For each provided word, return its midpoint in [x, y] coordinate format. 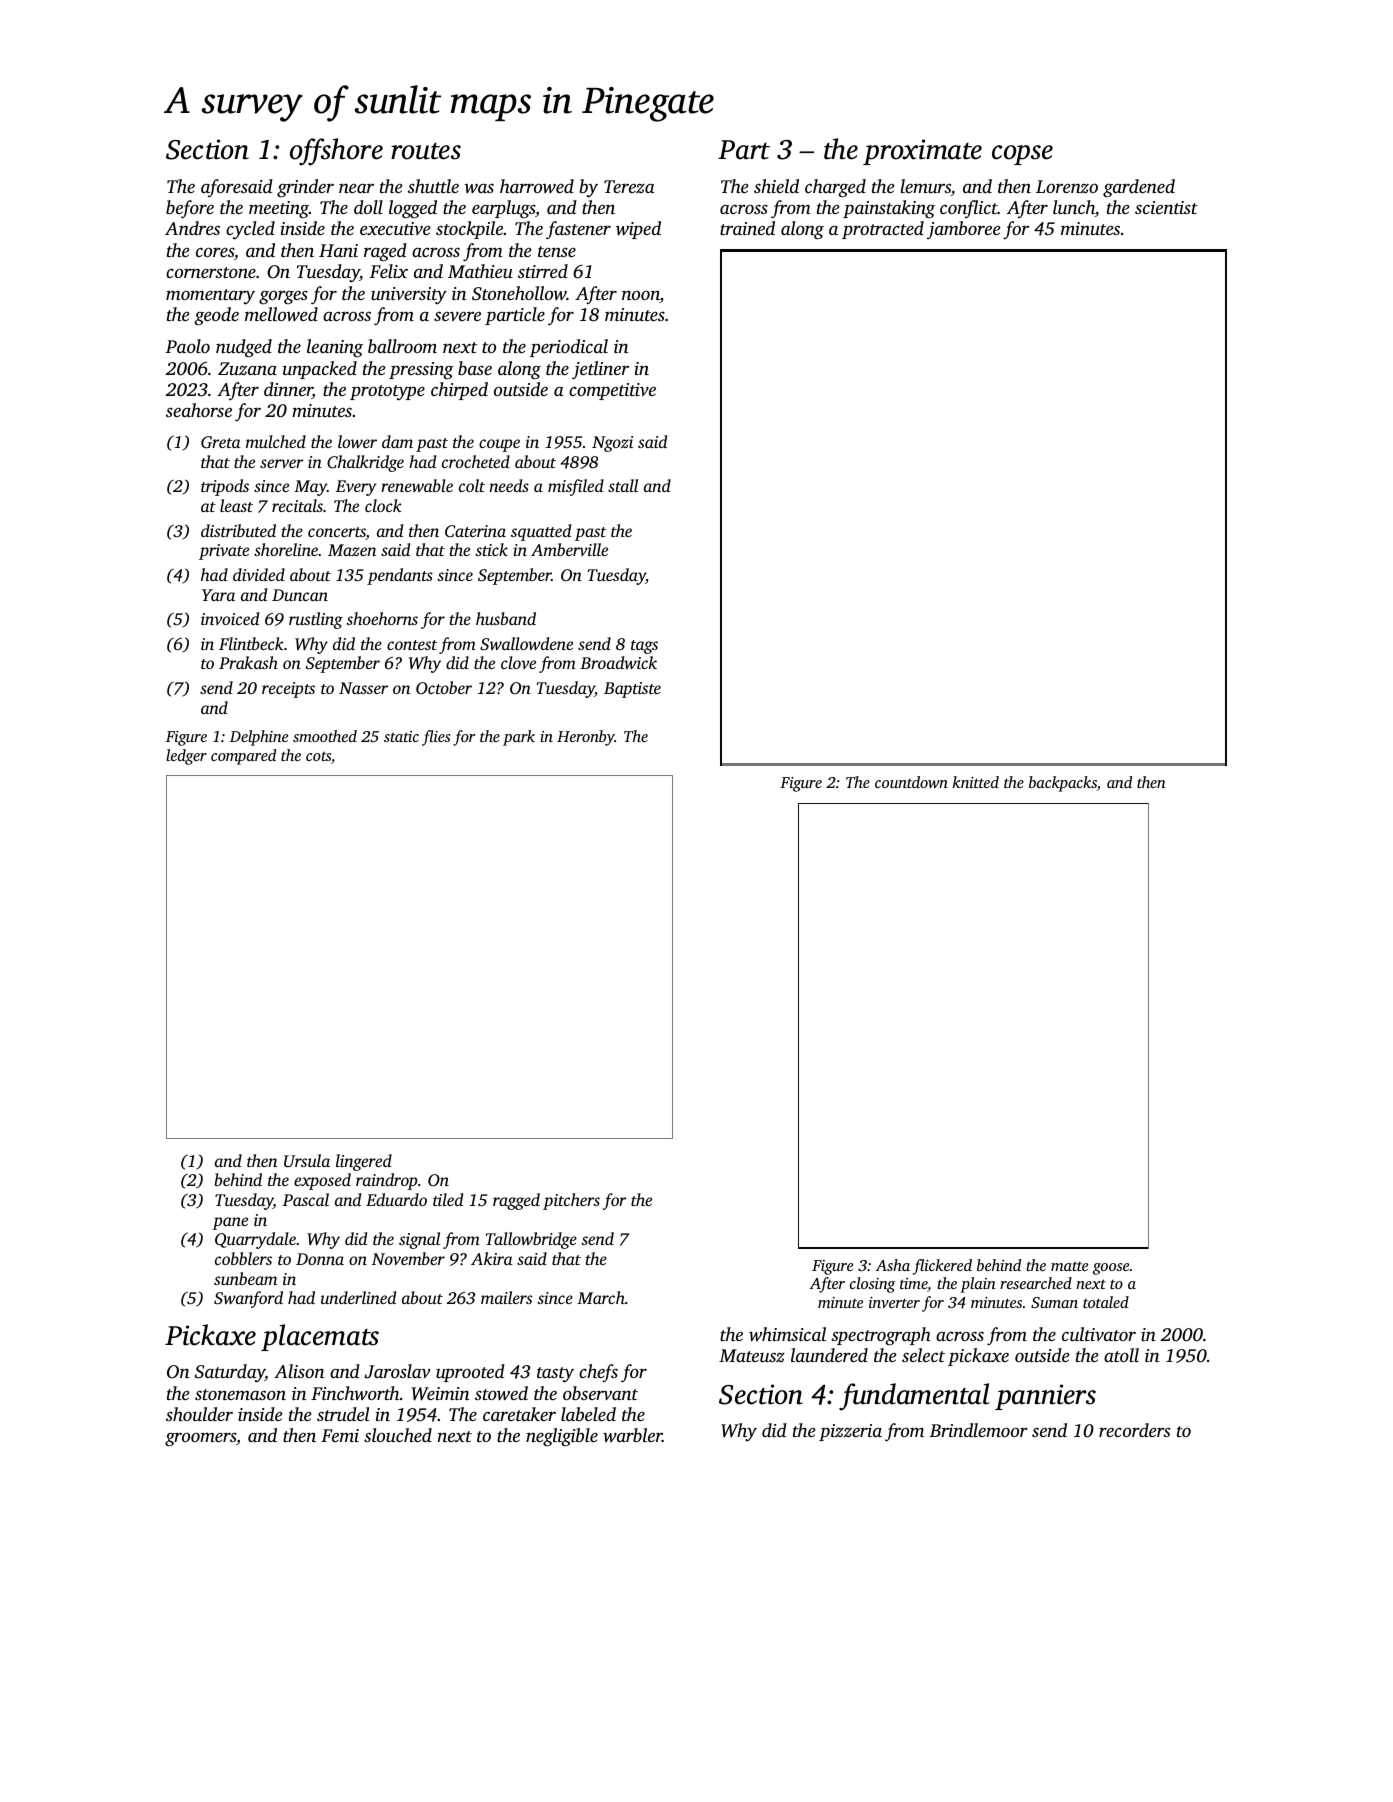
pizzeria [850, 1432]
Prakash [248, 662]
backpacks [1063, 784]
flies [436, 738]
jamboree [964, 230]
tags [644, 647]
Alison [299, 1371]
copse [1022, 155]
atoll [1121, 1355]
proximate [922, 152]
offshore [336, 152]
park [519, 738]
